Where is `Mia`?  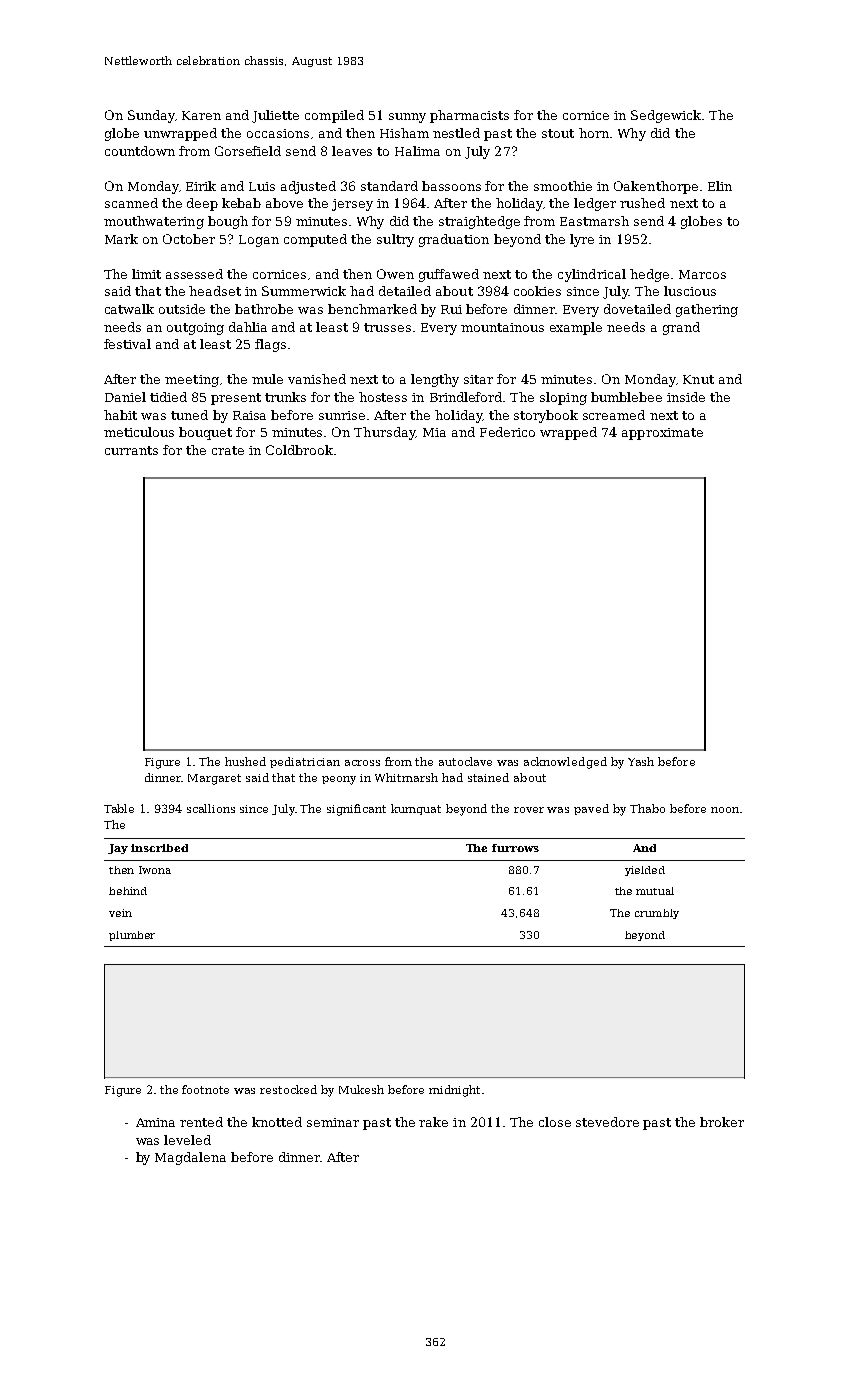 Mia is located at coordinates (434, 432).
